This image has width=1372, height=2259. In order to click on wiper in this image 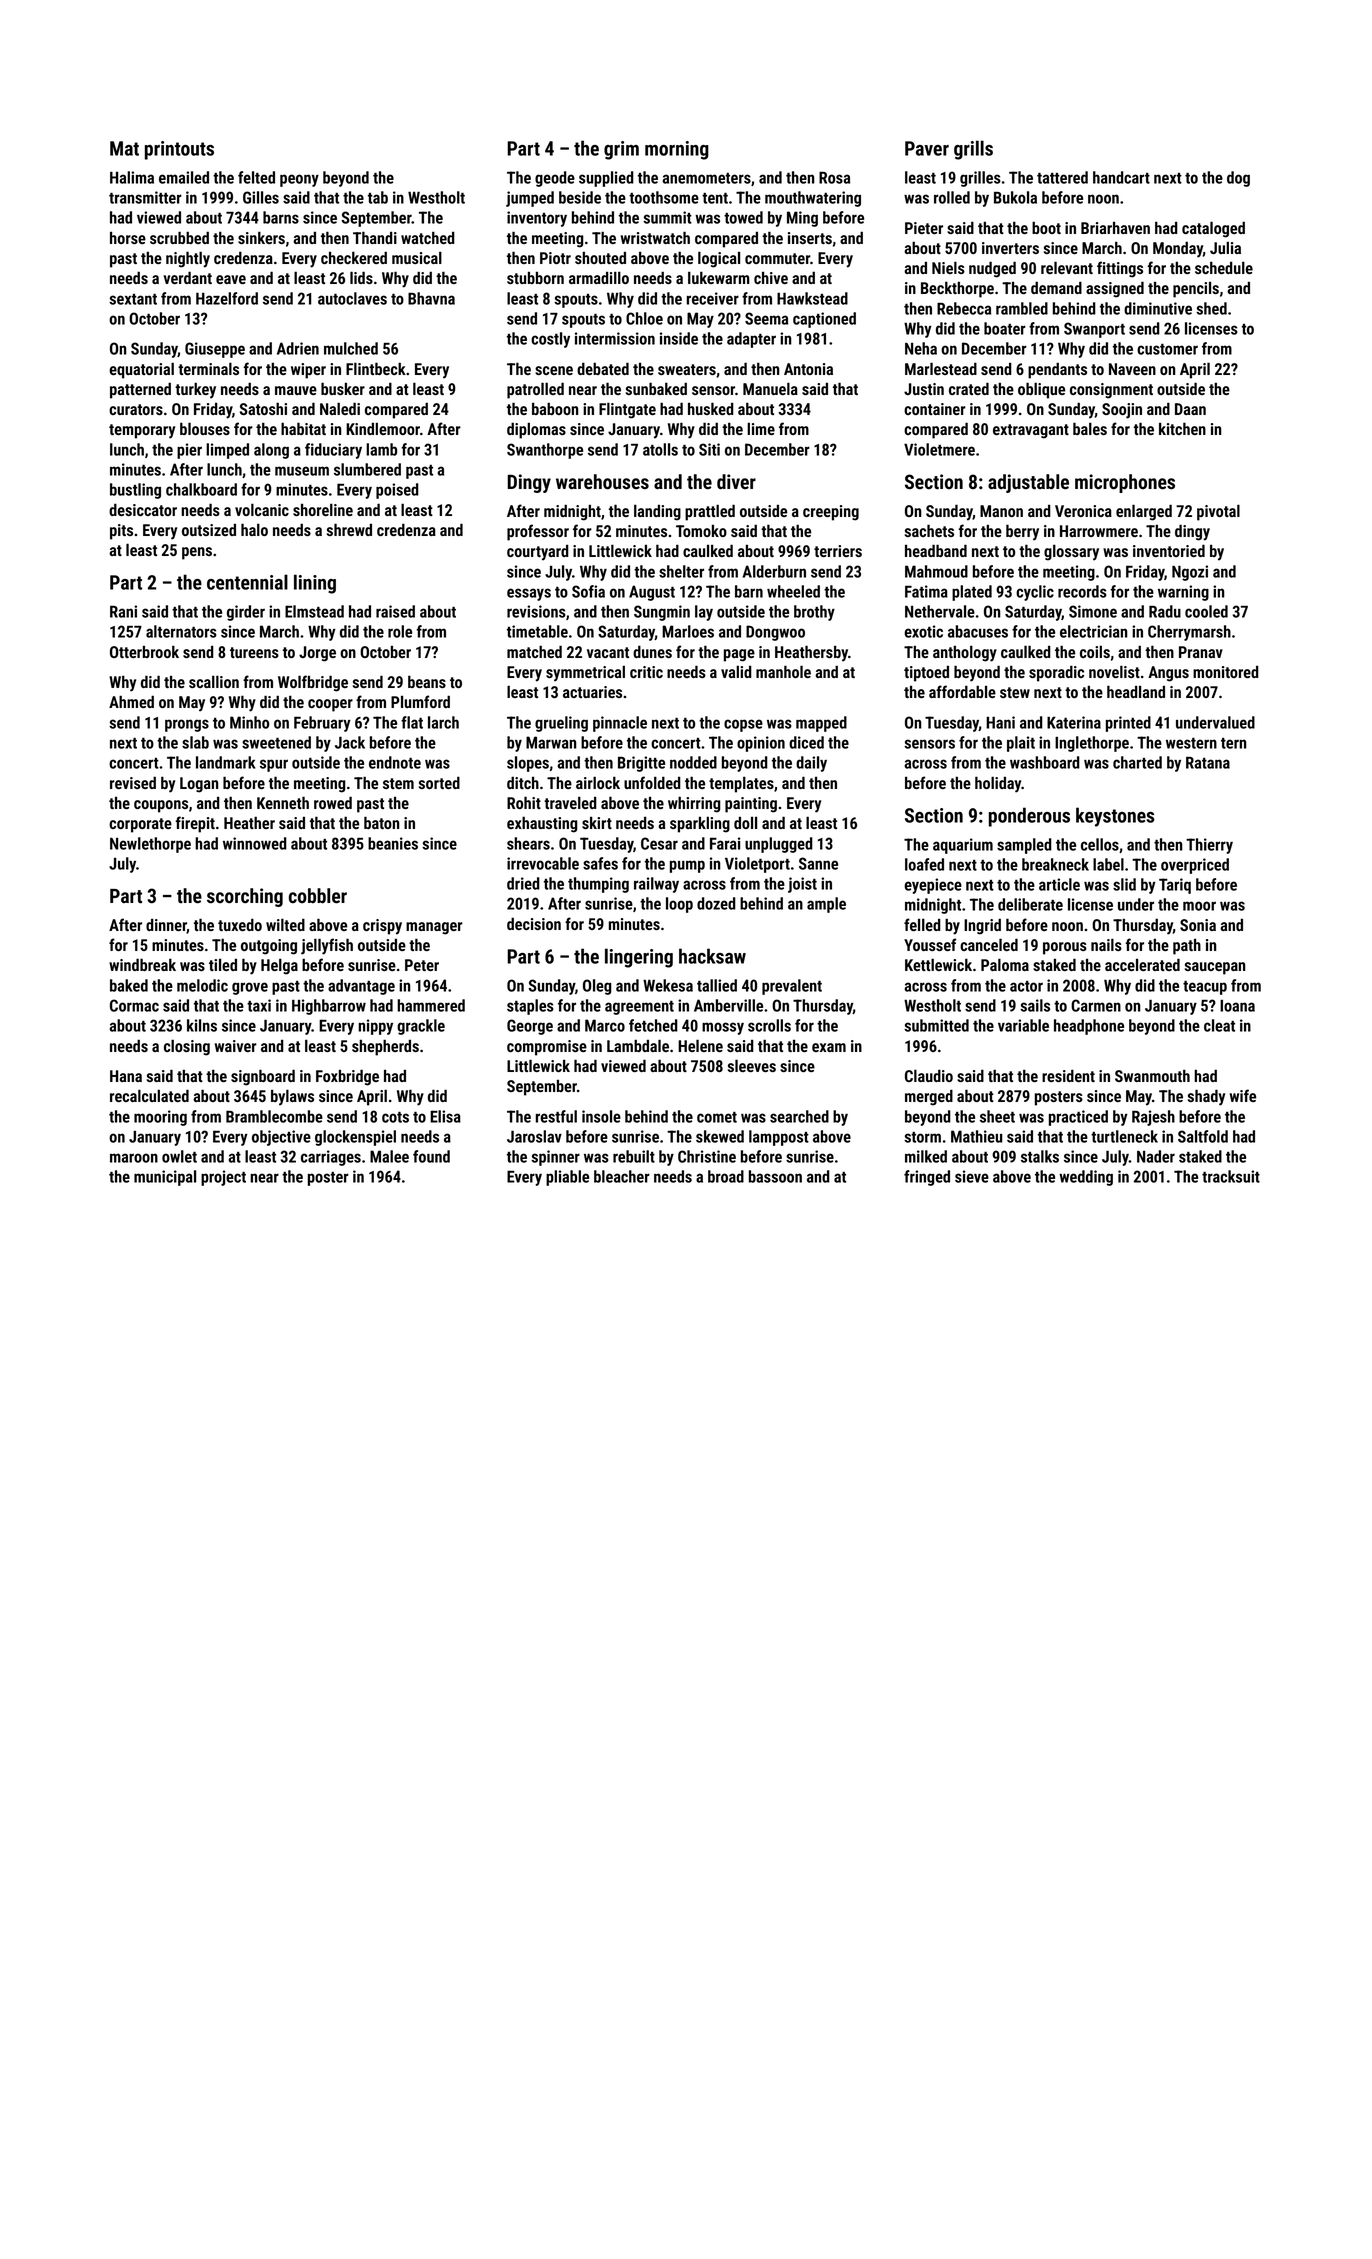, I will do `click(308, 371)`.
